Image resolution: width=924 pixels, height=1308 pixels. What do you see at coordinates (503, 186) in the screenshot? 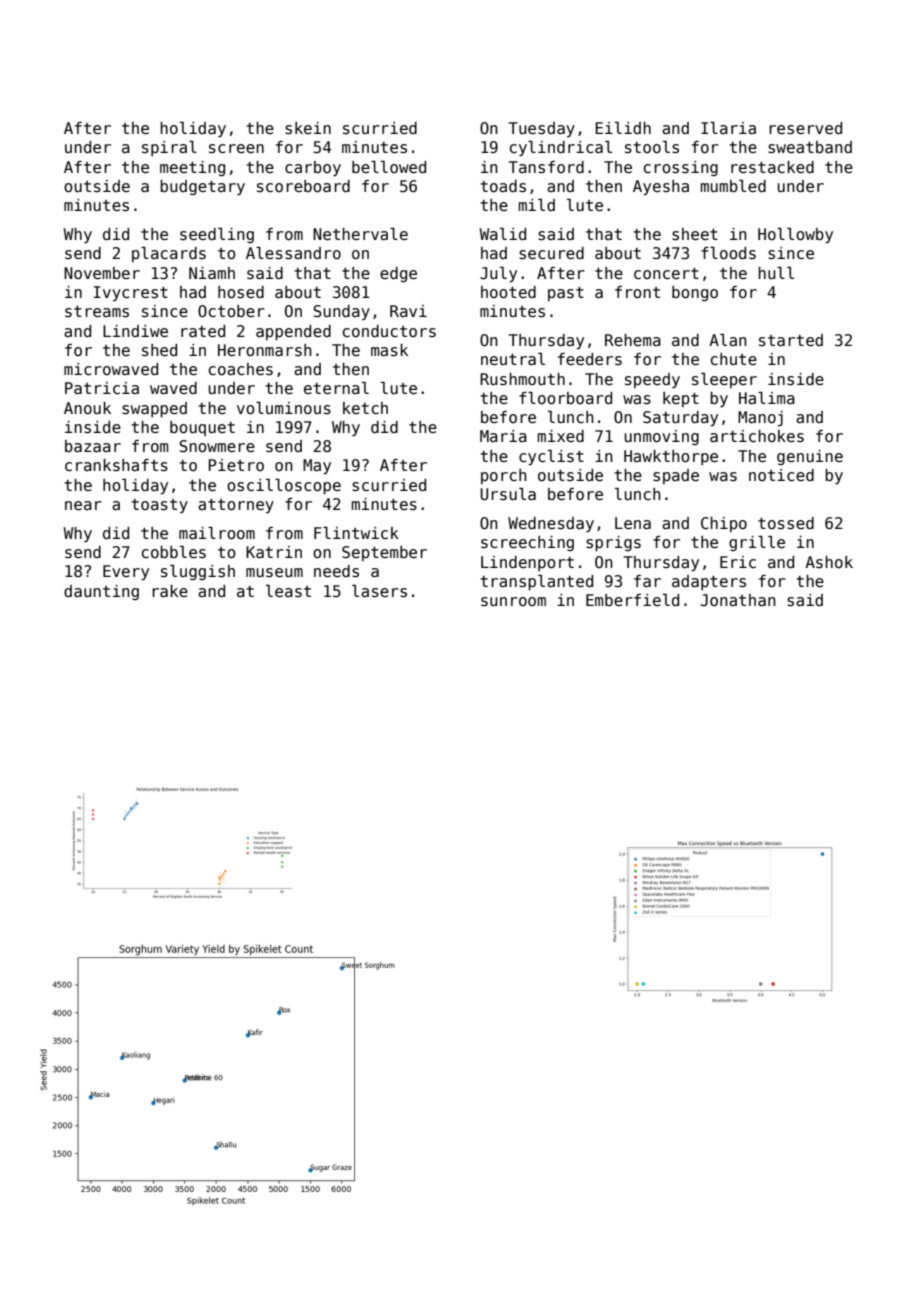
I see `toads` at bounding box center [503, 186].
